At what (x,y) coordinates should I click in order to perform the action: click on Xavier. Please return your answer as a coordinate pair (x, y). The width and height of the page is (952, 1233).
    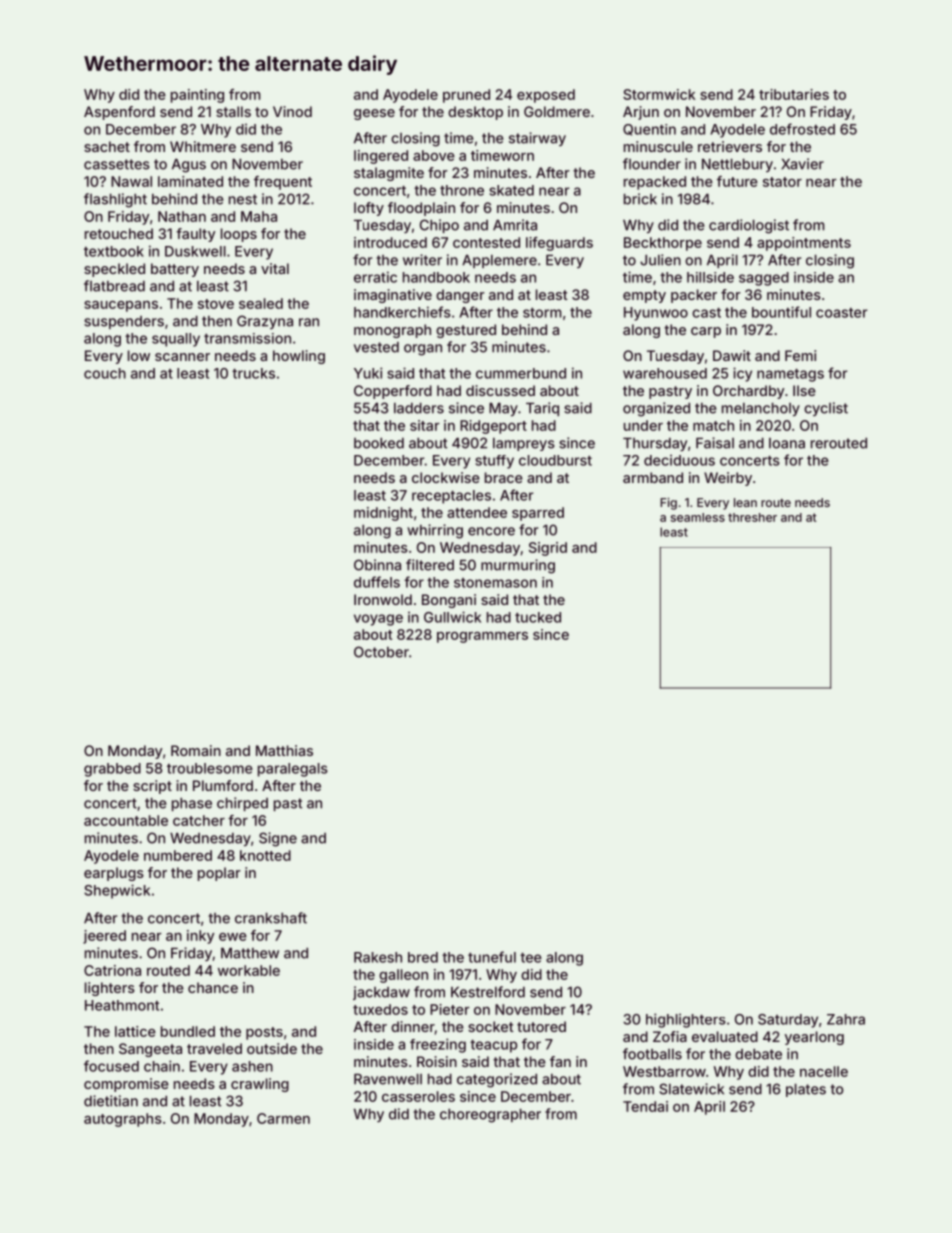
    Looking at the image, I should click on (802, 164).
